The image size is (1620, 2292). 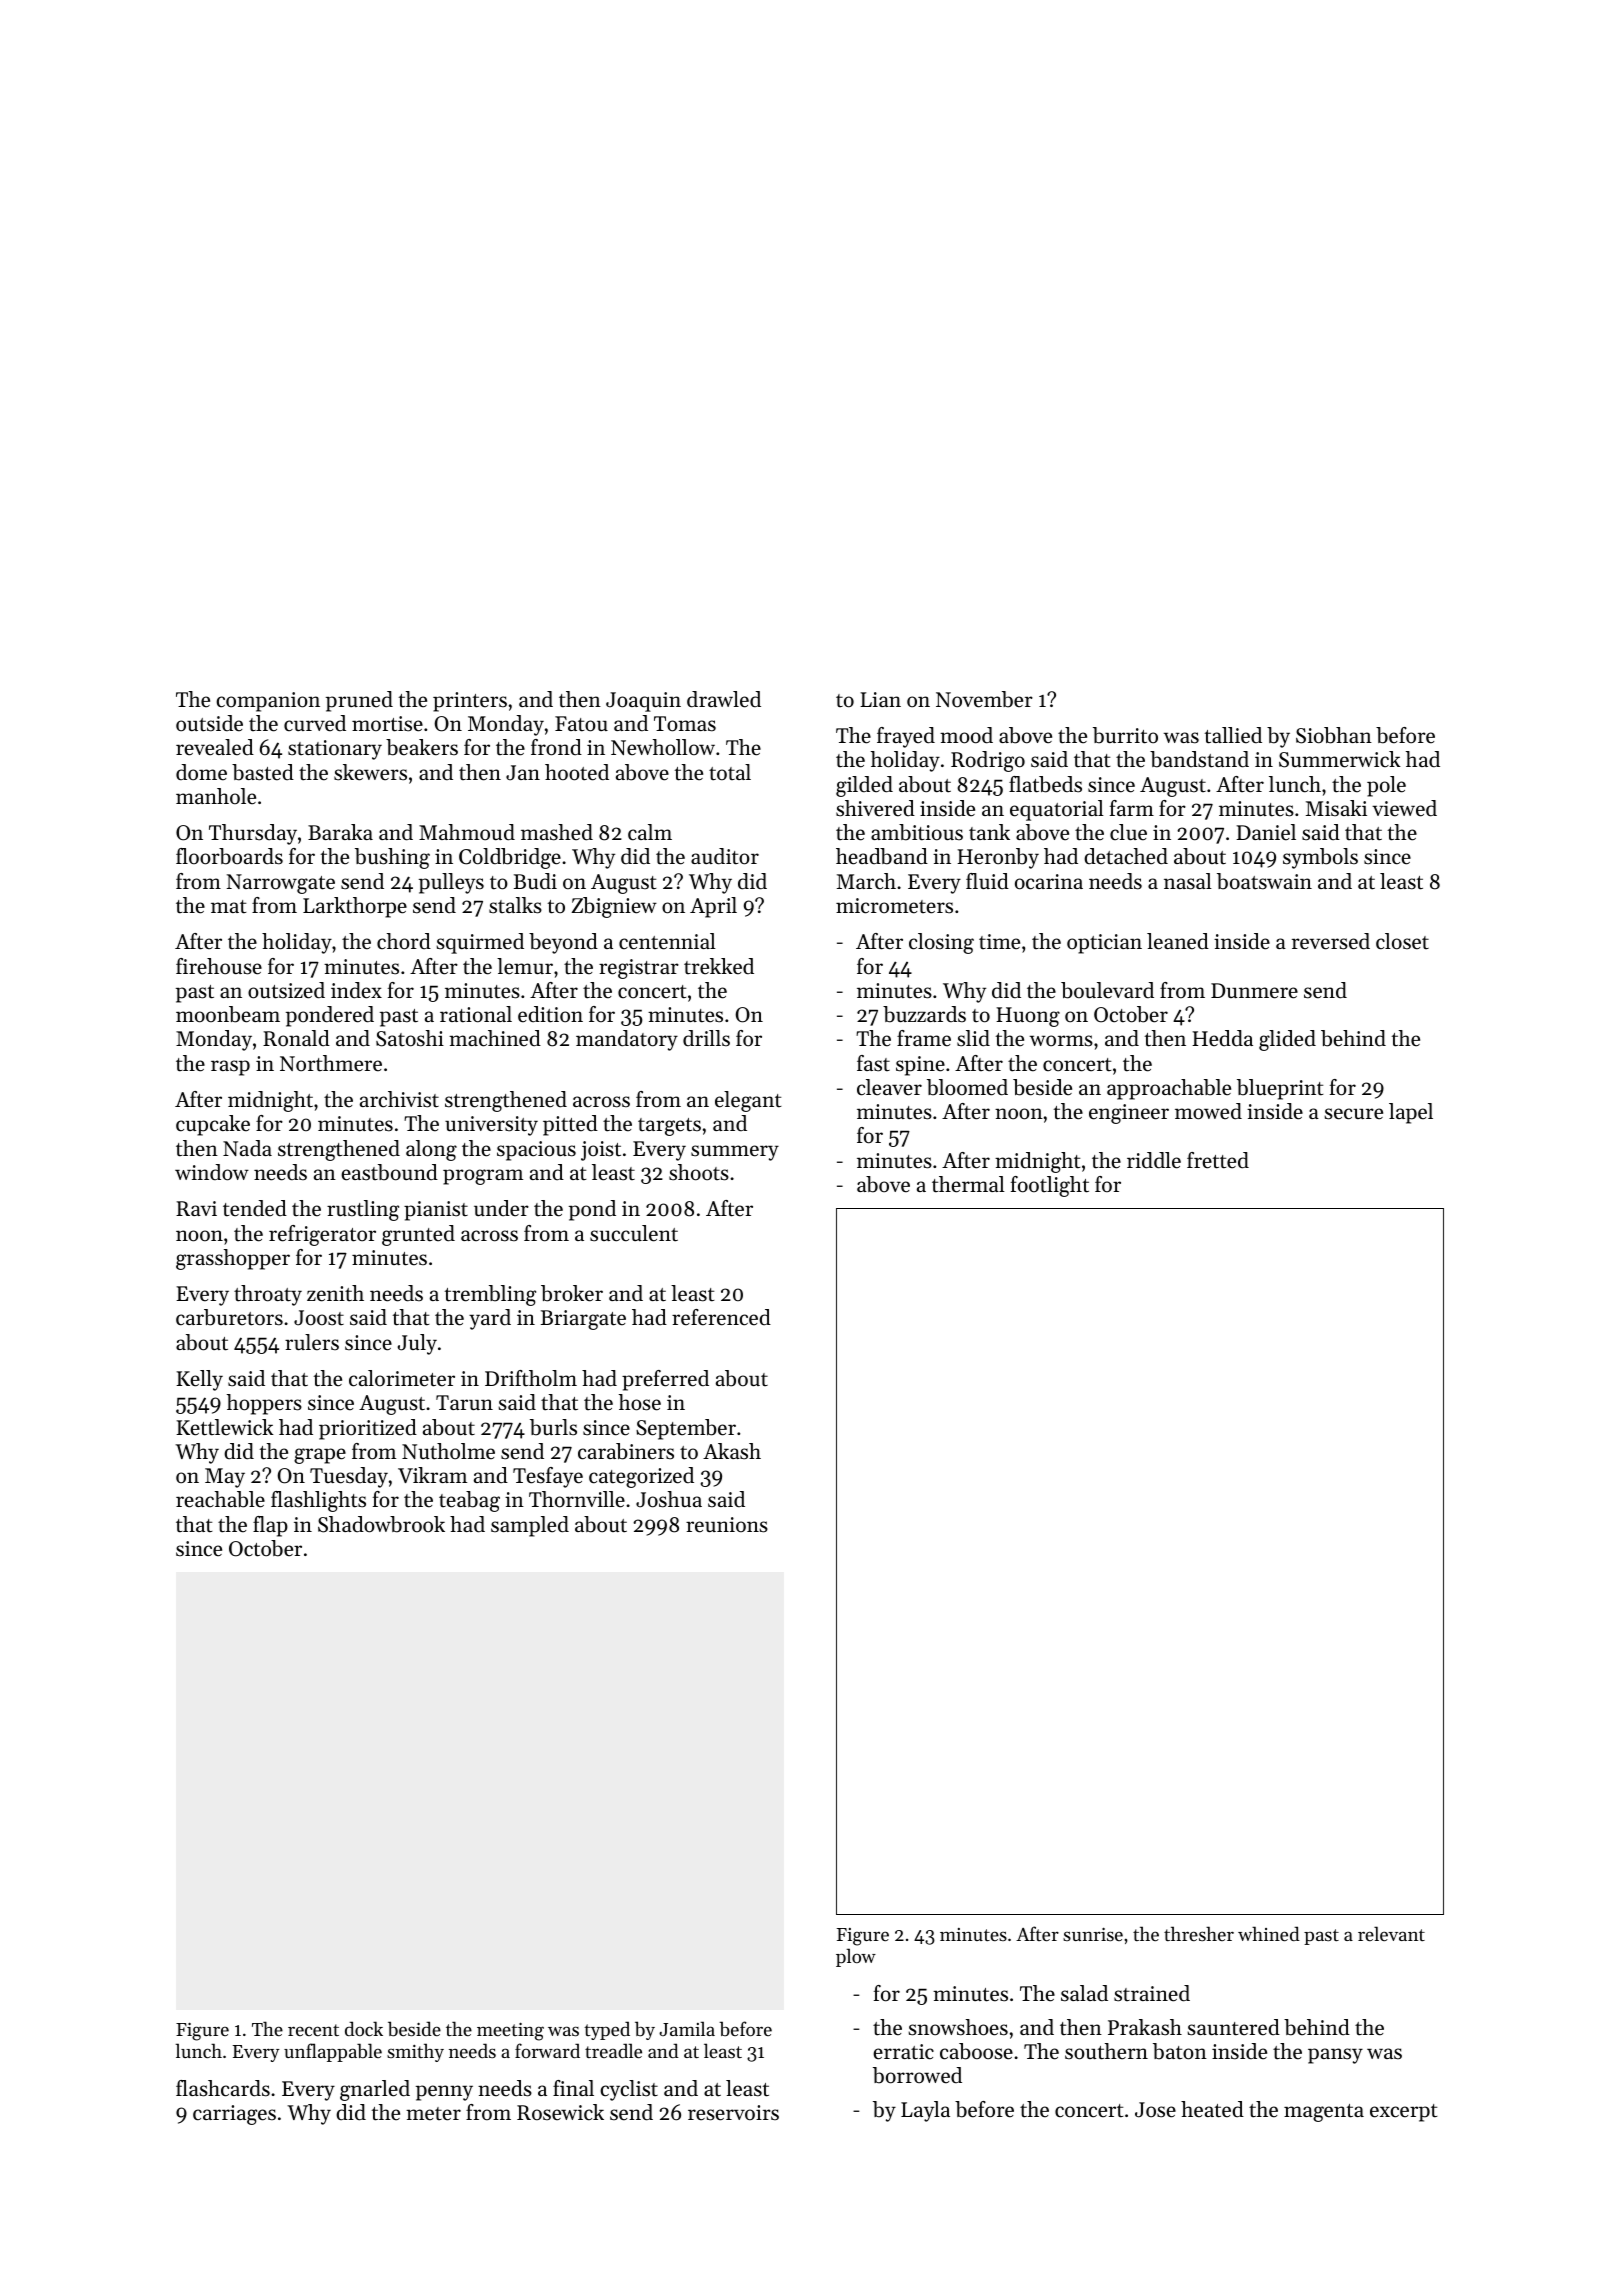 What do you see at coordinates (639, 969) in the screenshot?
I see `registrar` at bounding box center [639, 969].
